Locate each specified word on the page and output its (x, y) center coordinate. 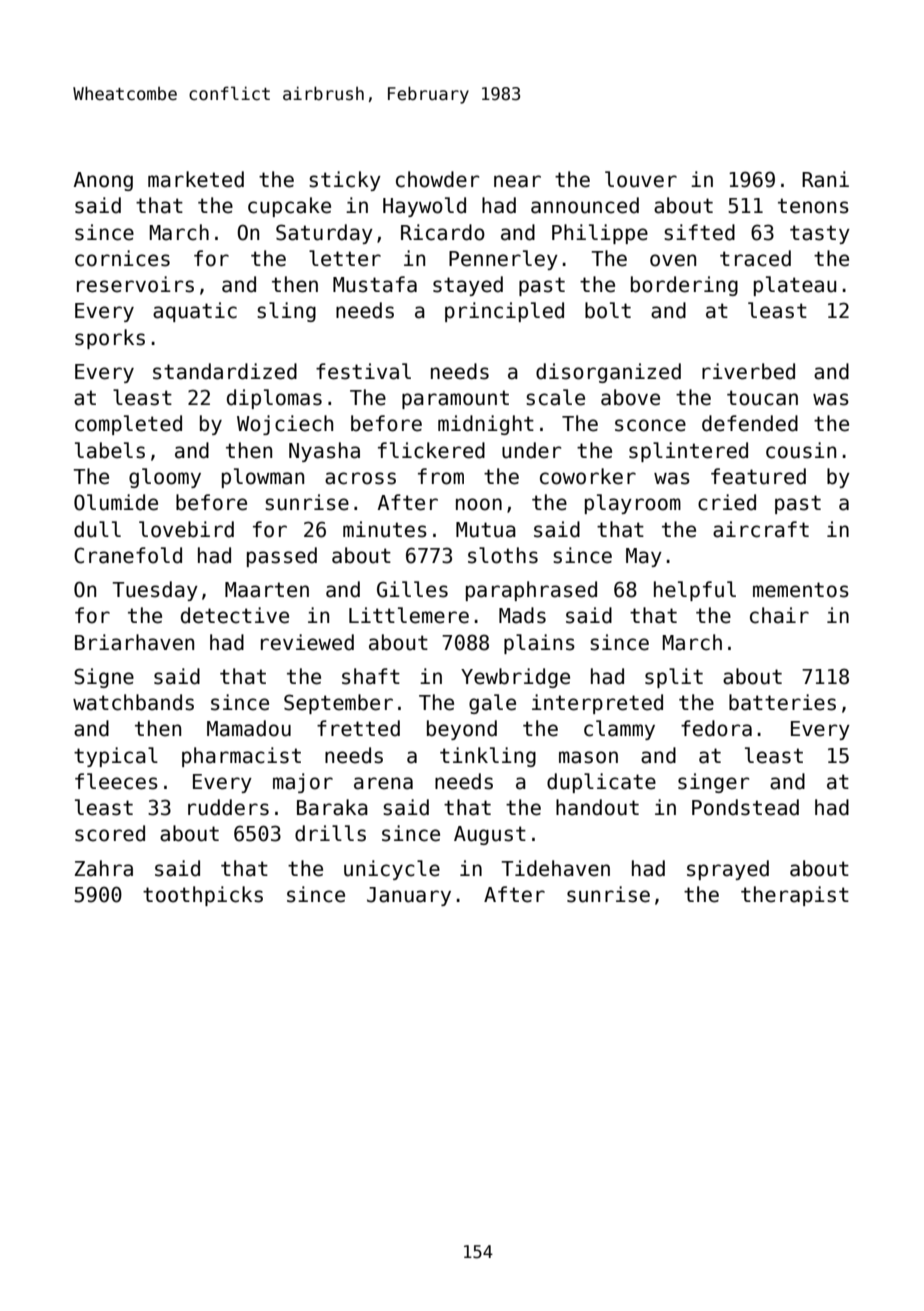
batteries (782, 702)
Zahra (104, 868)
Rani (825, 179)
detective (235, 615)
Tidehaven (555, 868)
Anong (103, 181)
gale (492, 704)
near (517, 181)
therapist (795, 896)
